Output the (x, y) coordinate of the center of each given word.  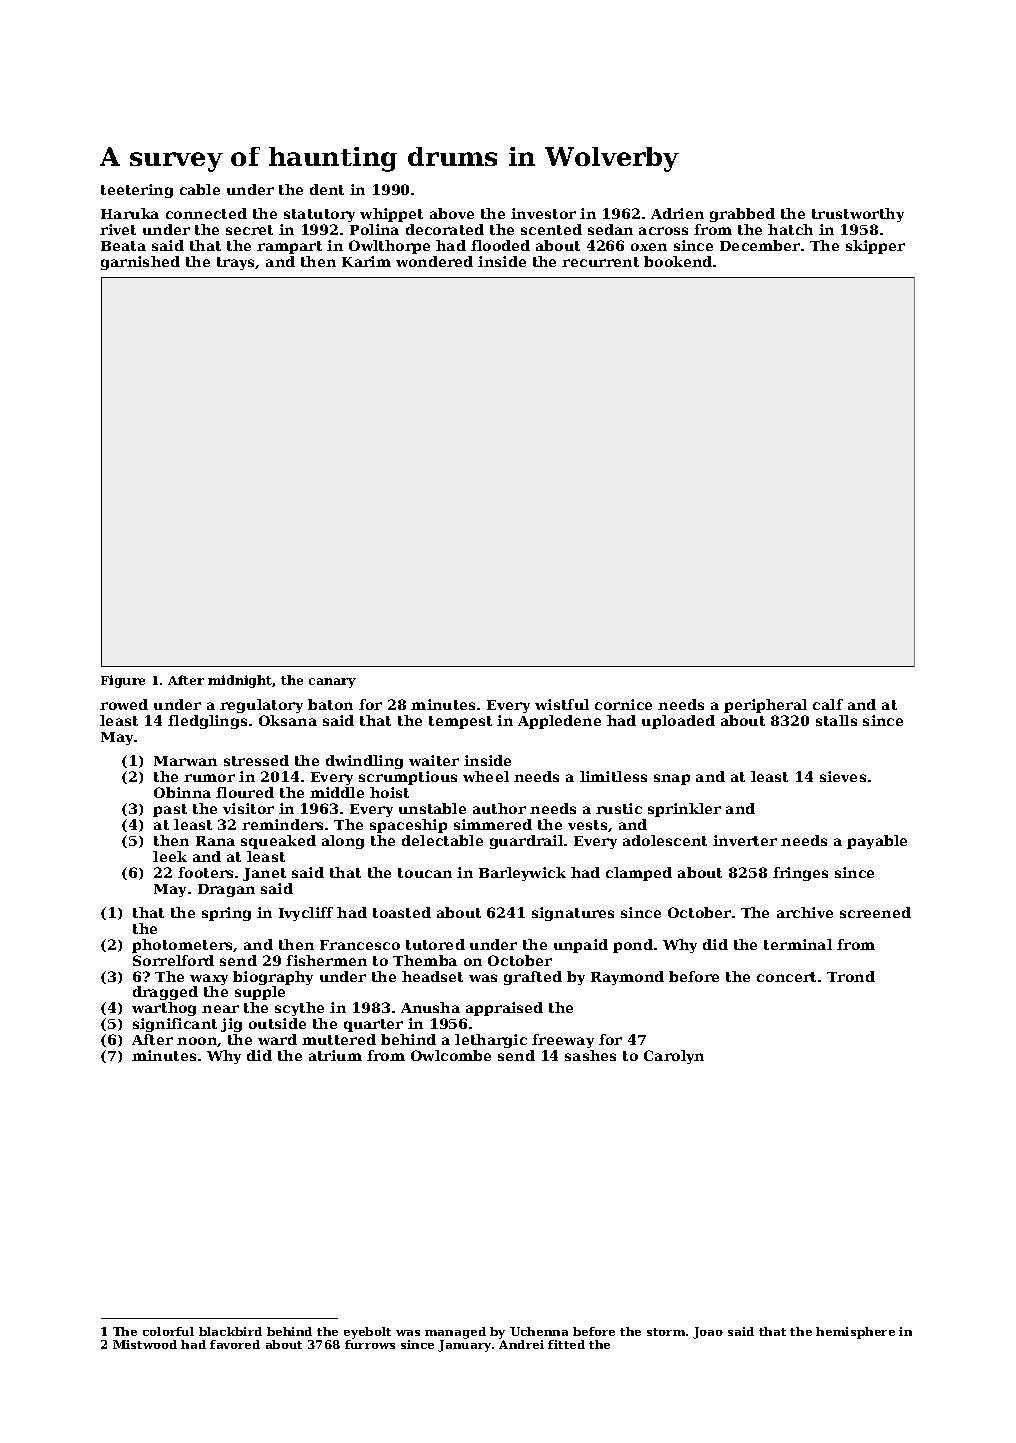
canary (332, 683)
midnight (240, 681)
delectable (442, 840)
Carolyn (674, 1057)
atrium (335, 1055)
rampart (289, 247)
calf (828, 704)
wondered (434, 261)
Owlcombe (451, 1055)
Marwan (185, 761)
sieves (843, 776)
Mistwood (145, 1344)
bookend (678, 261)
